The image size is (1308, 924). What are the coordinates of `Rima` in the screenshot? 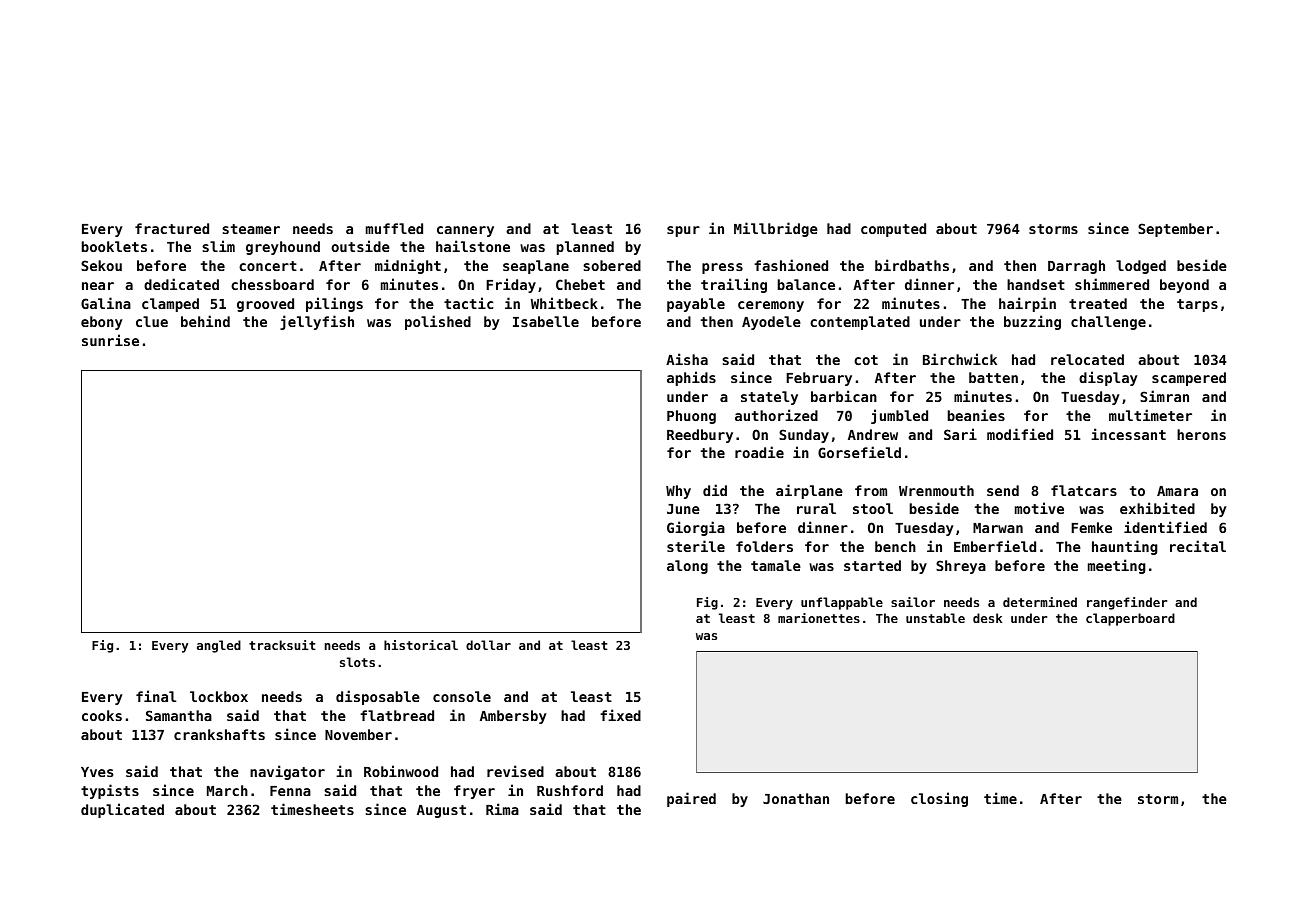 It's located at (502, 809).
